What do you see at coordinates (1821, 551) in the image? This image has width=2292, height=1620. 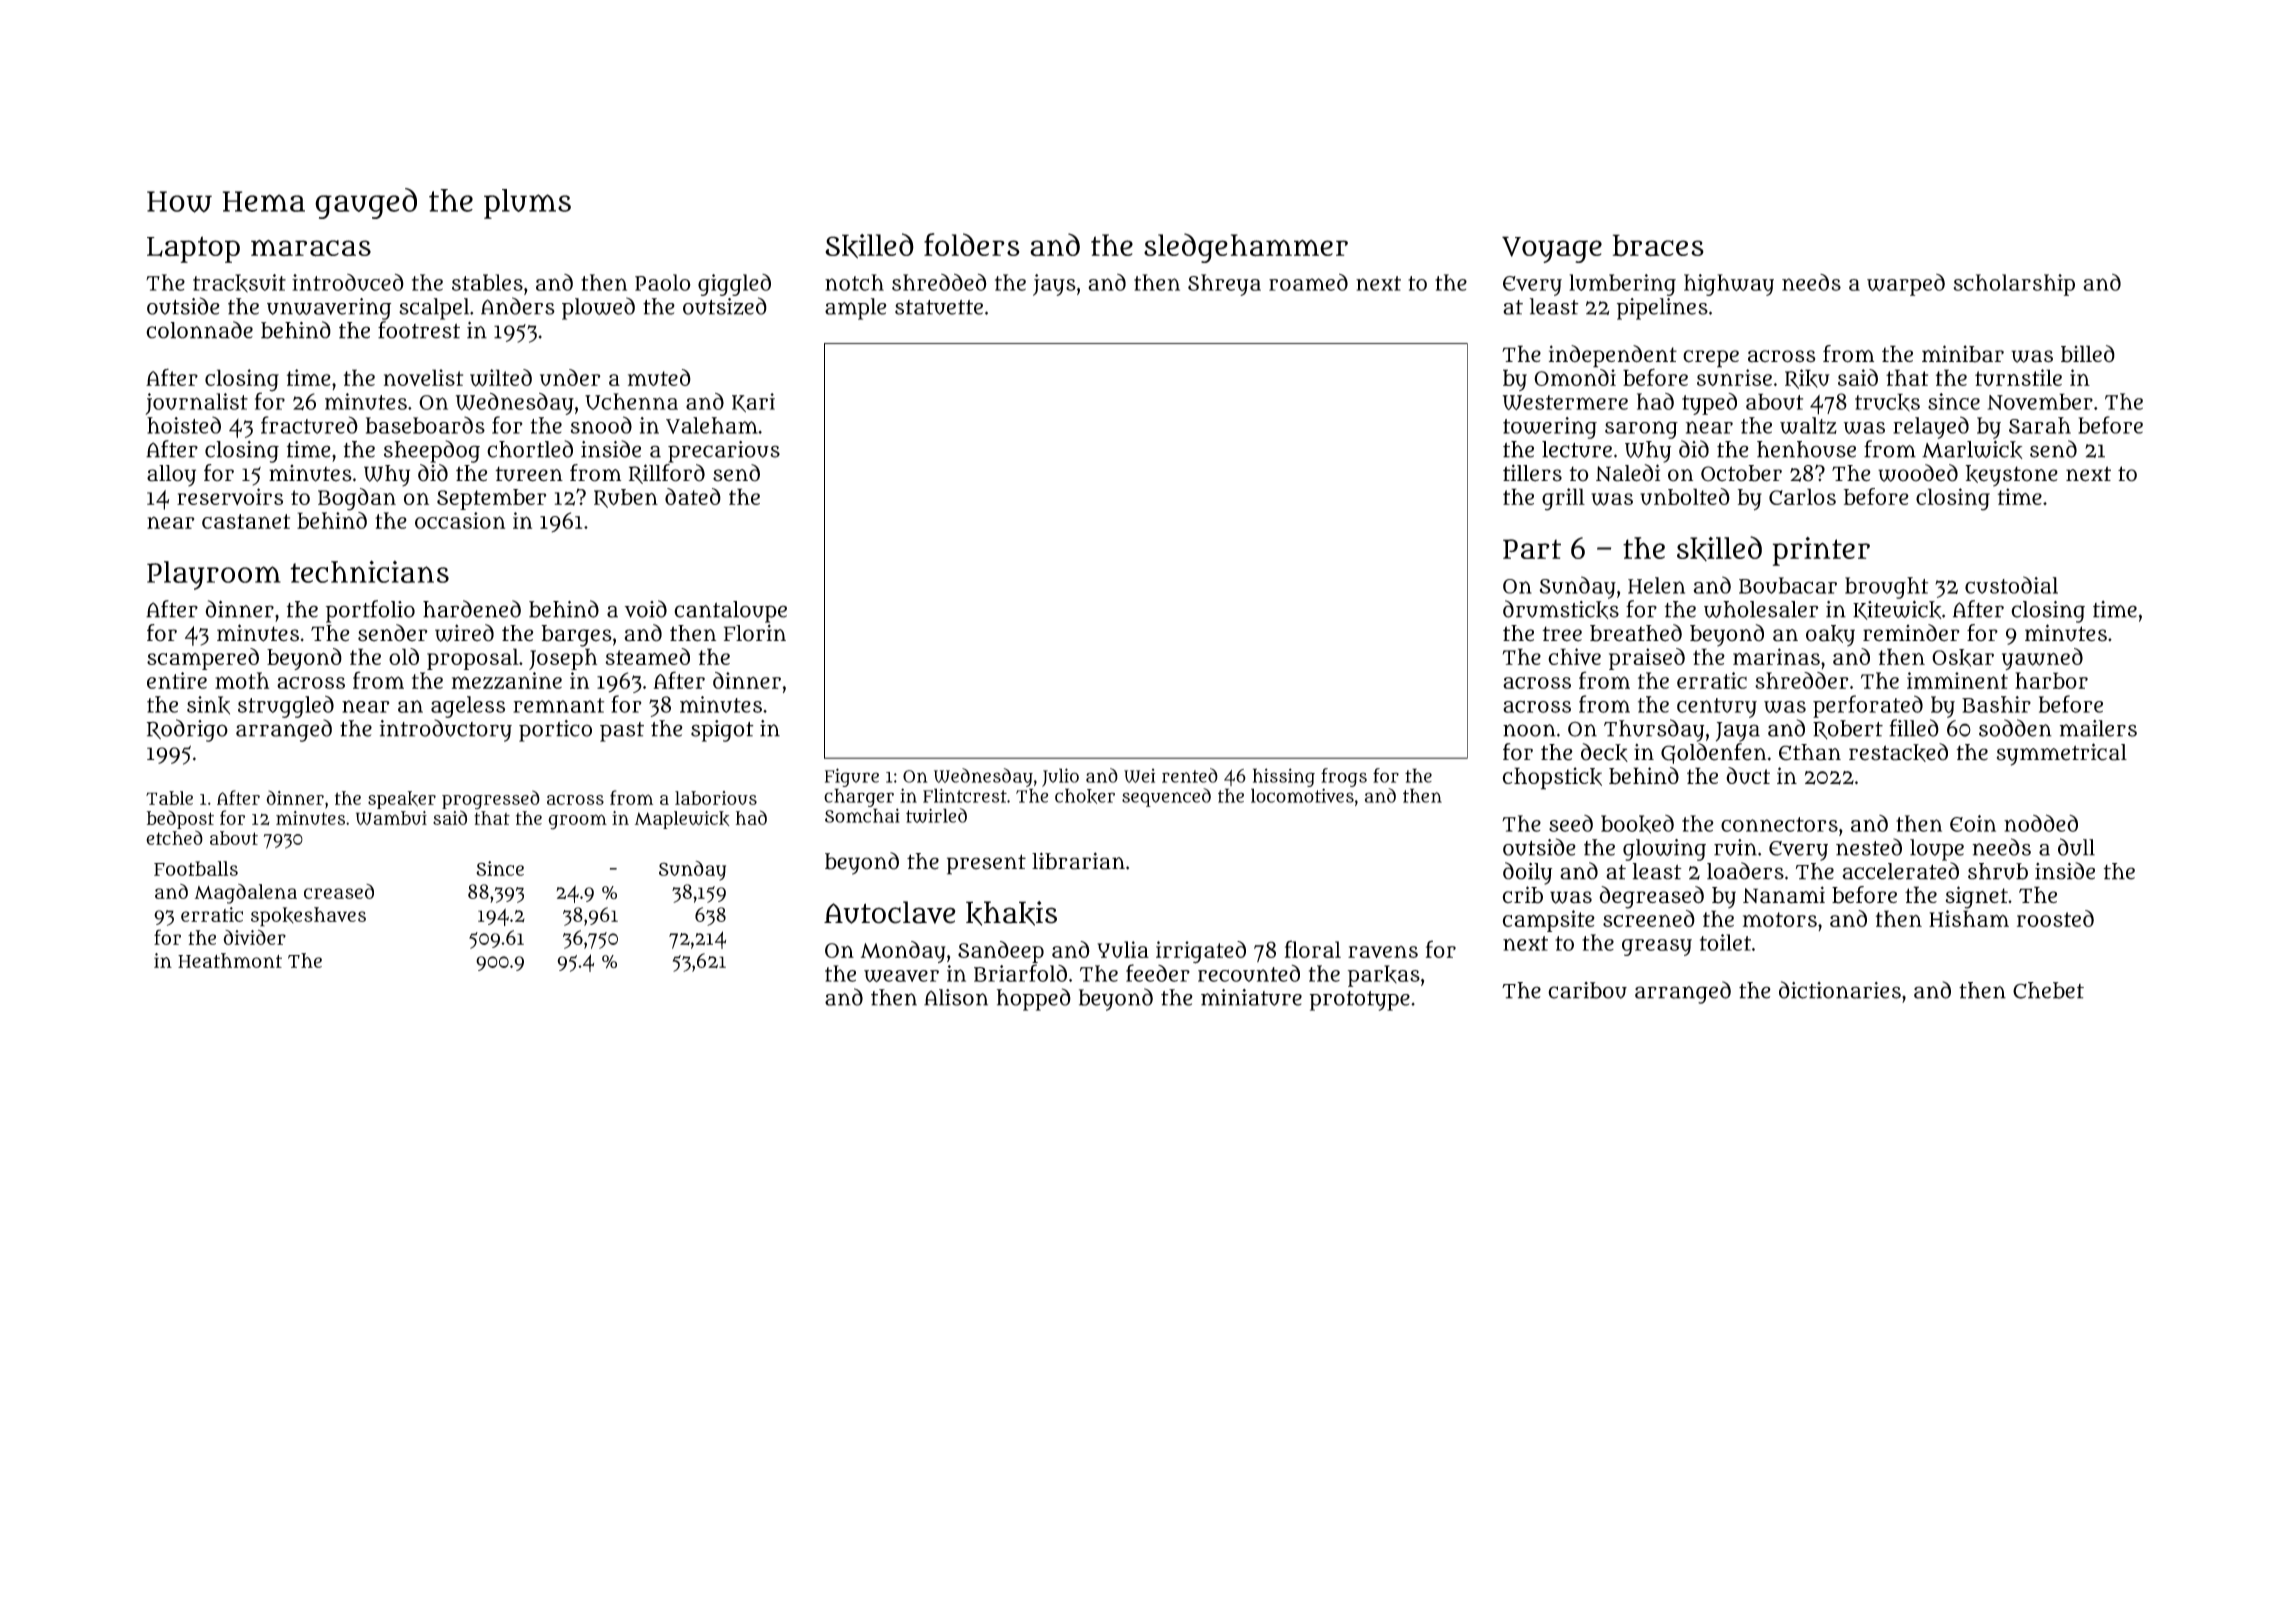 I see `printer` at bounding box center [1821, 551].
